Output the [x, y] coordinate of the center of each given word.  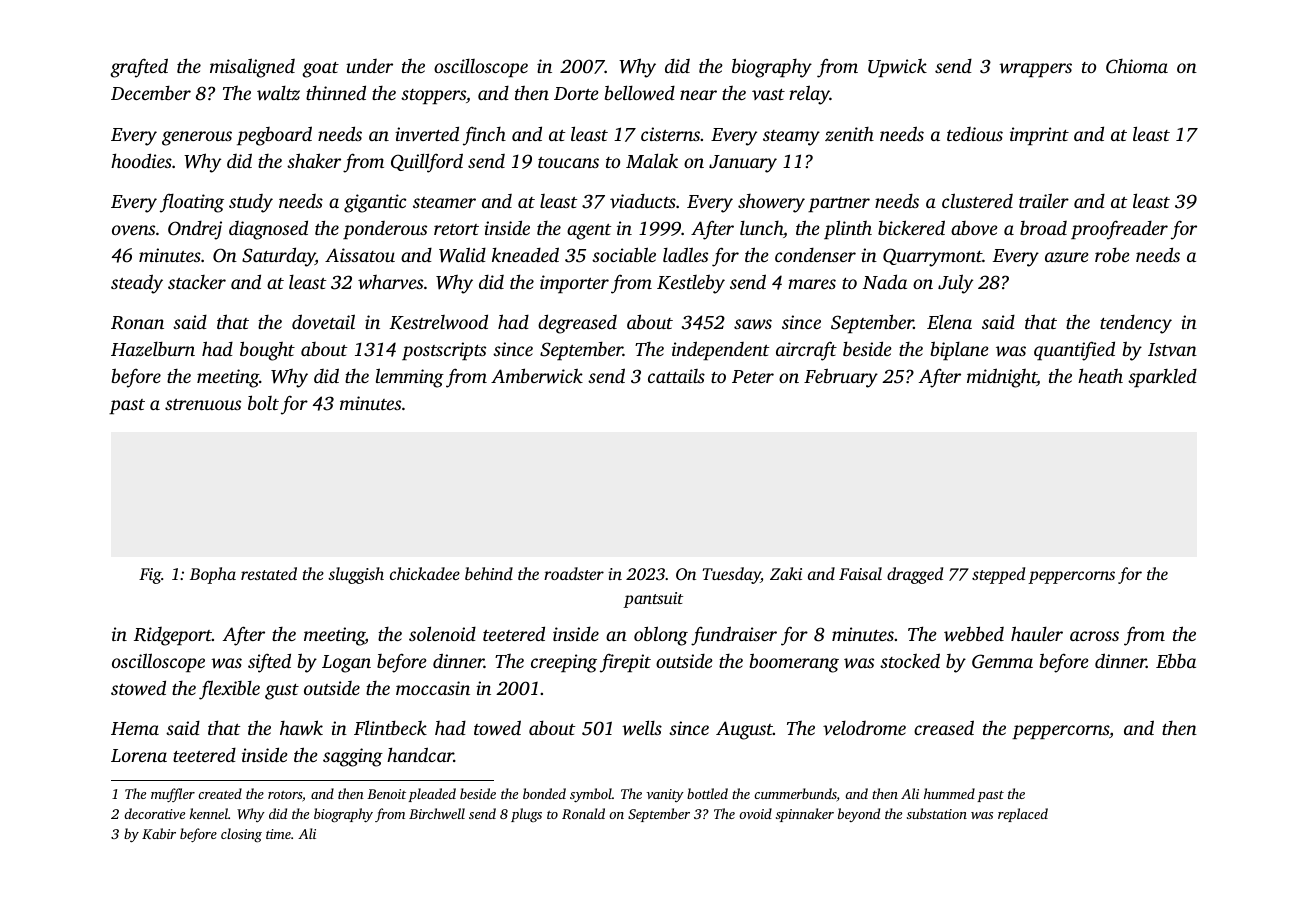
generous [197, 138]
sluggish [356, 575]
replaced [1023, 815]
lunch [761, 228]
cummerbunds [795, 795]
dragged [915, 575]
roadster [574, 573]
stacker [197, 282]
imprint [1039, 136]
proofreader [1119, 230]
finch [484, 136]
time [278, 834]
